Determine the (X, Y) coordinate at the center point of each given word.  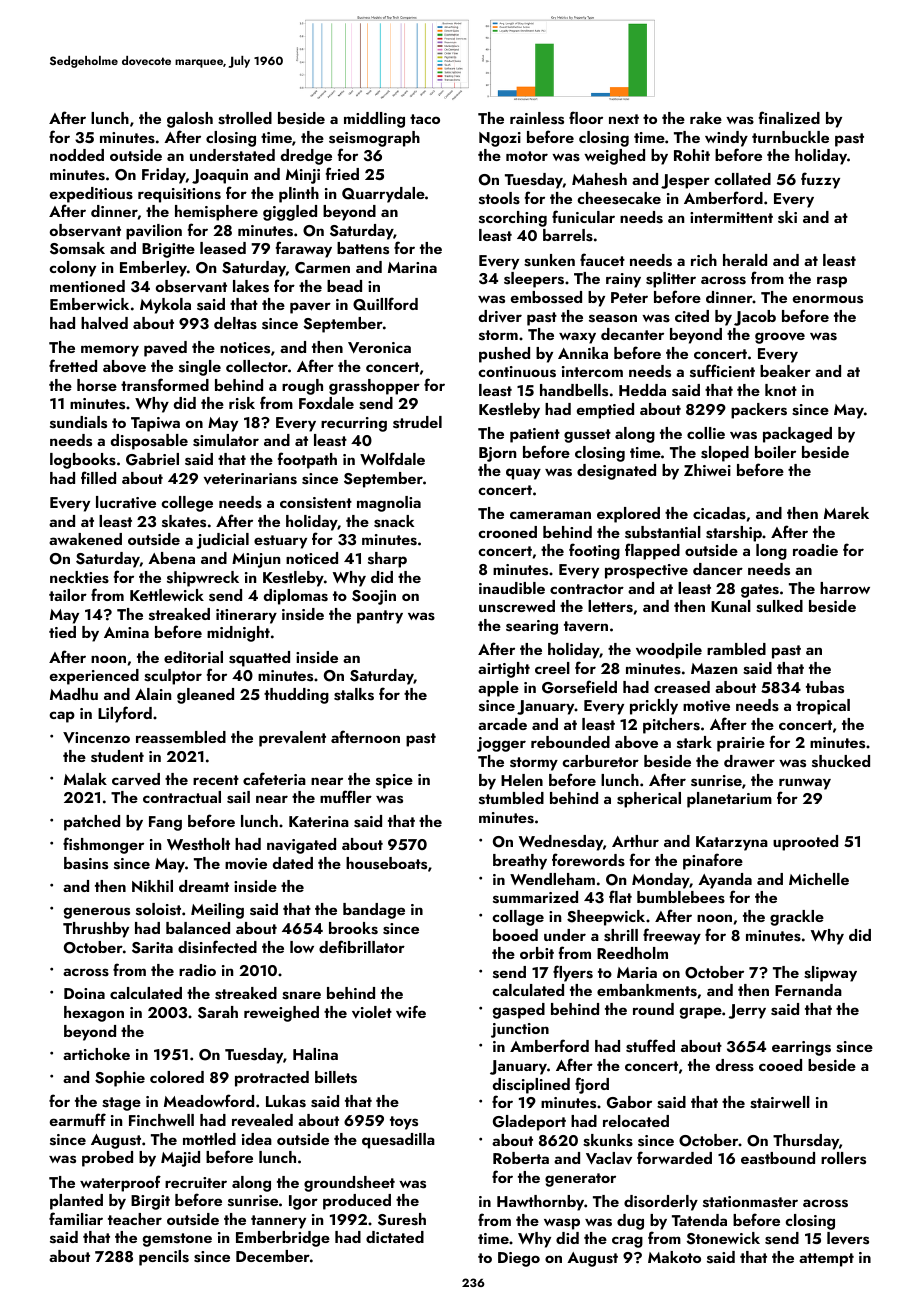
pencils (164, 1258)
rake (706, 118)
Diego (519, 1259)
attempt (826, 1260)
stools (499, 198)
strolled (245, 118)
